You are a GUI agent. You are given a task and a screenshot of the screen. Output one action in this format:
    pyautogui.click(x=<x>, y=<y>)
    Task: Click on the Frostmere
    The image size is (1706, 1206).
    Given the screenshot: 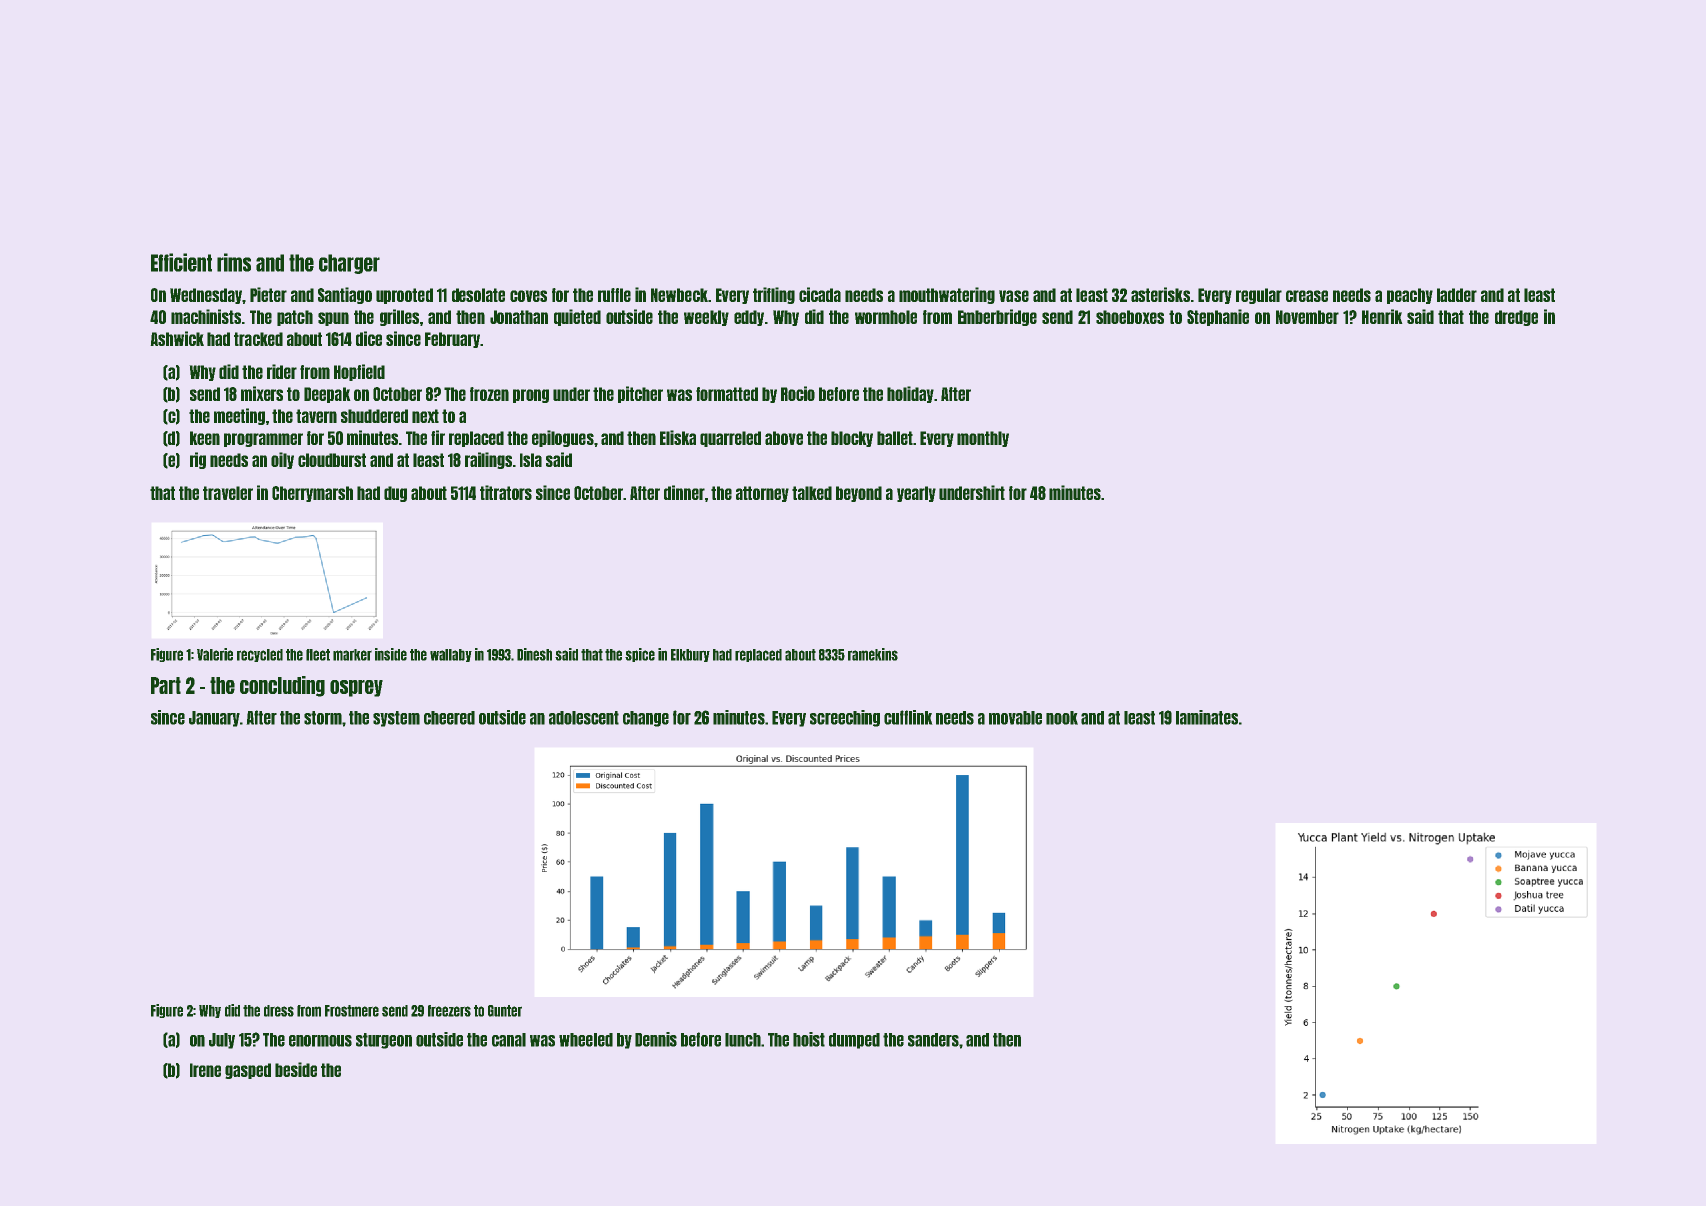 What is the action you would take?
    pyautogui.click(x=352, y=1011)
